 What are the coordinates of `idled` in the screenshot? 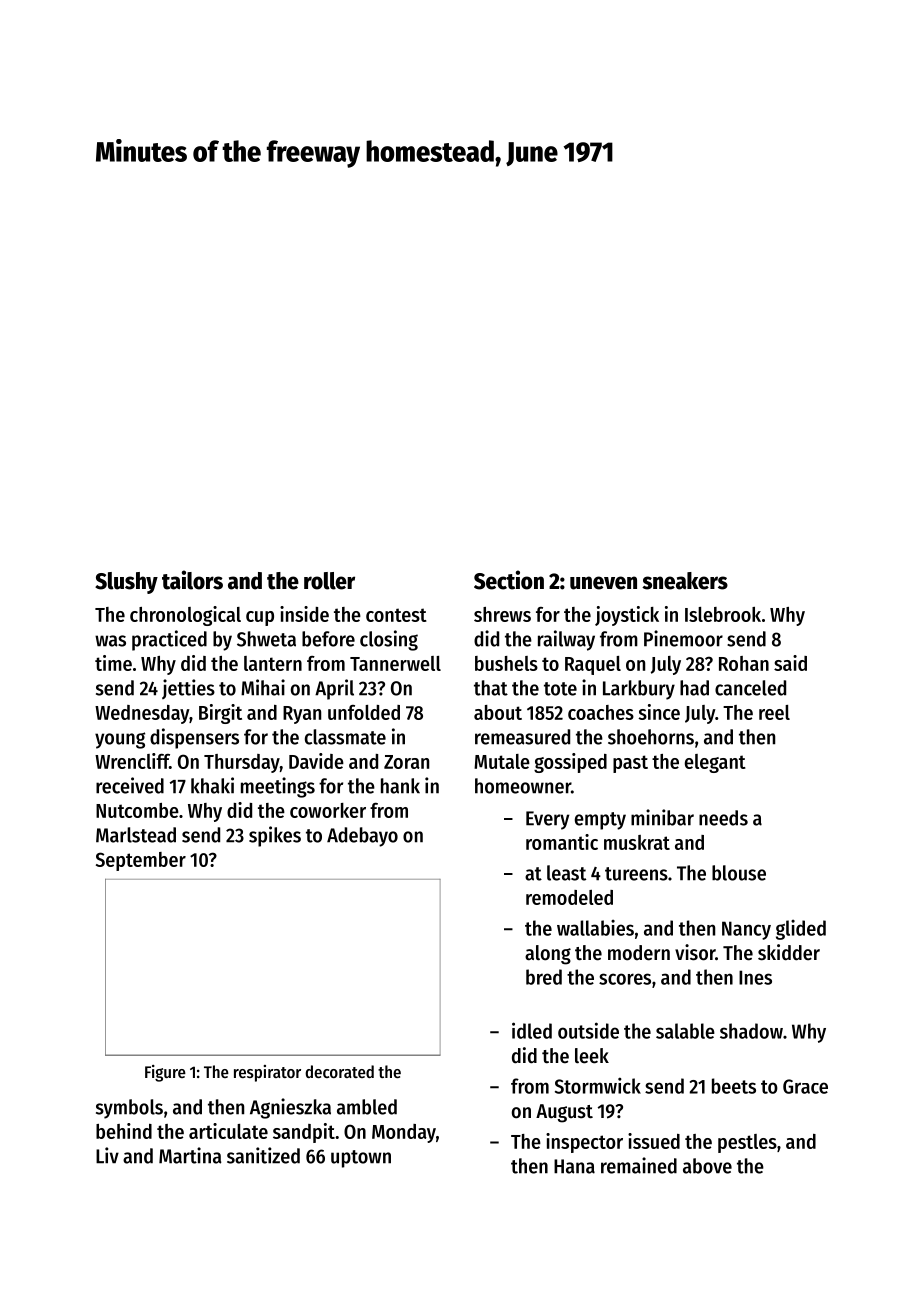 It's located at (532, 1030).
